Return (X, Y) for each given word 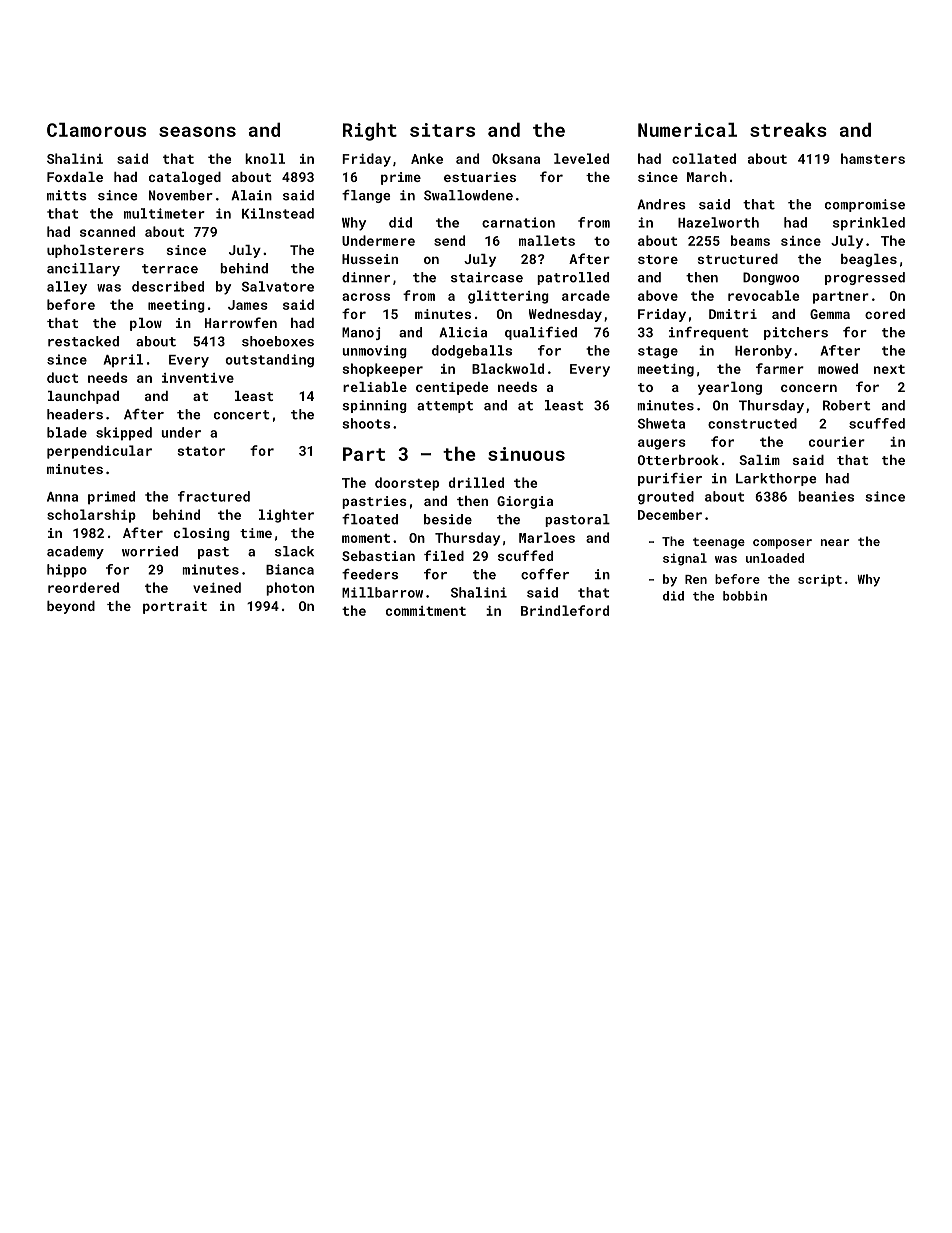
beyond (71, 607)
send (449, 240)
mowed (838, 368)
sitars (442, 130)
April (123, 361)
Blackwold (508, 368)
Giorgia (525, 502)
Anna (62, 497)
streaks (788, 130)
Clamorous (96, 130)
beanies (826, 496)
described (168, 286)
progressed (865, 278)
